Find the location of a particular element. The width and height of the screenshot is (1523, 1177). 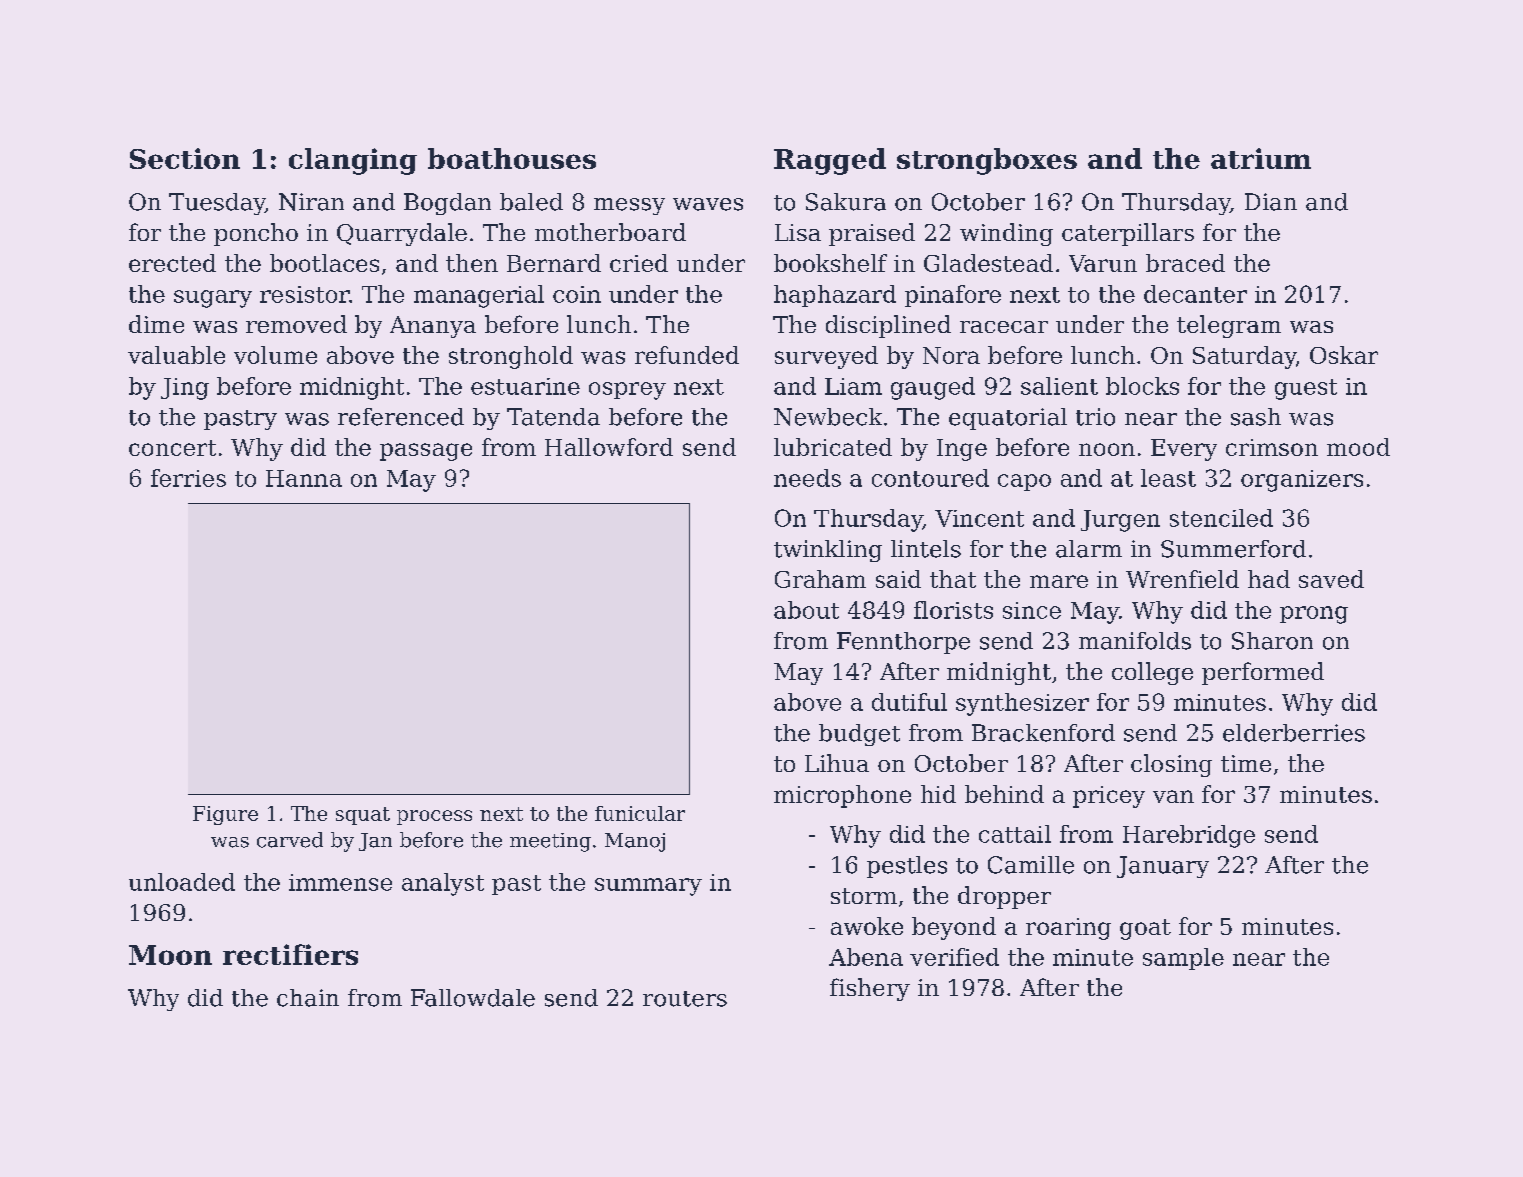

strongboxes is located at coordinates (987, 161).
